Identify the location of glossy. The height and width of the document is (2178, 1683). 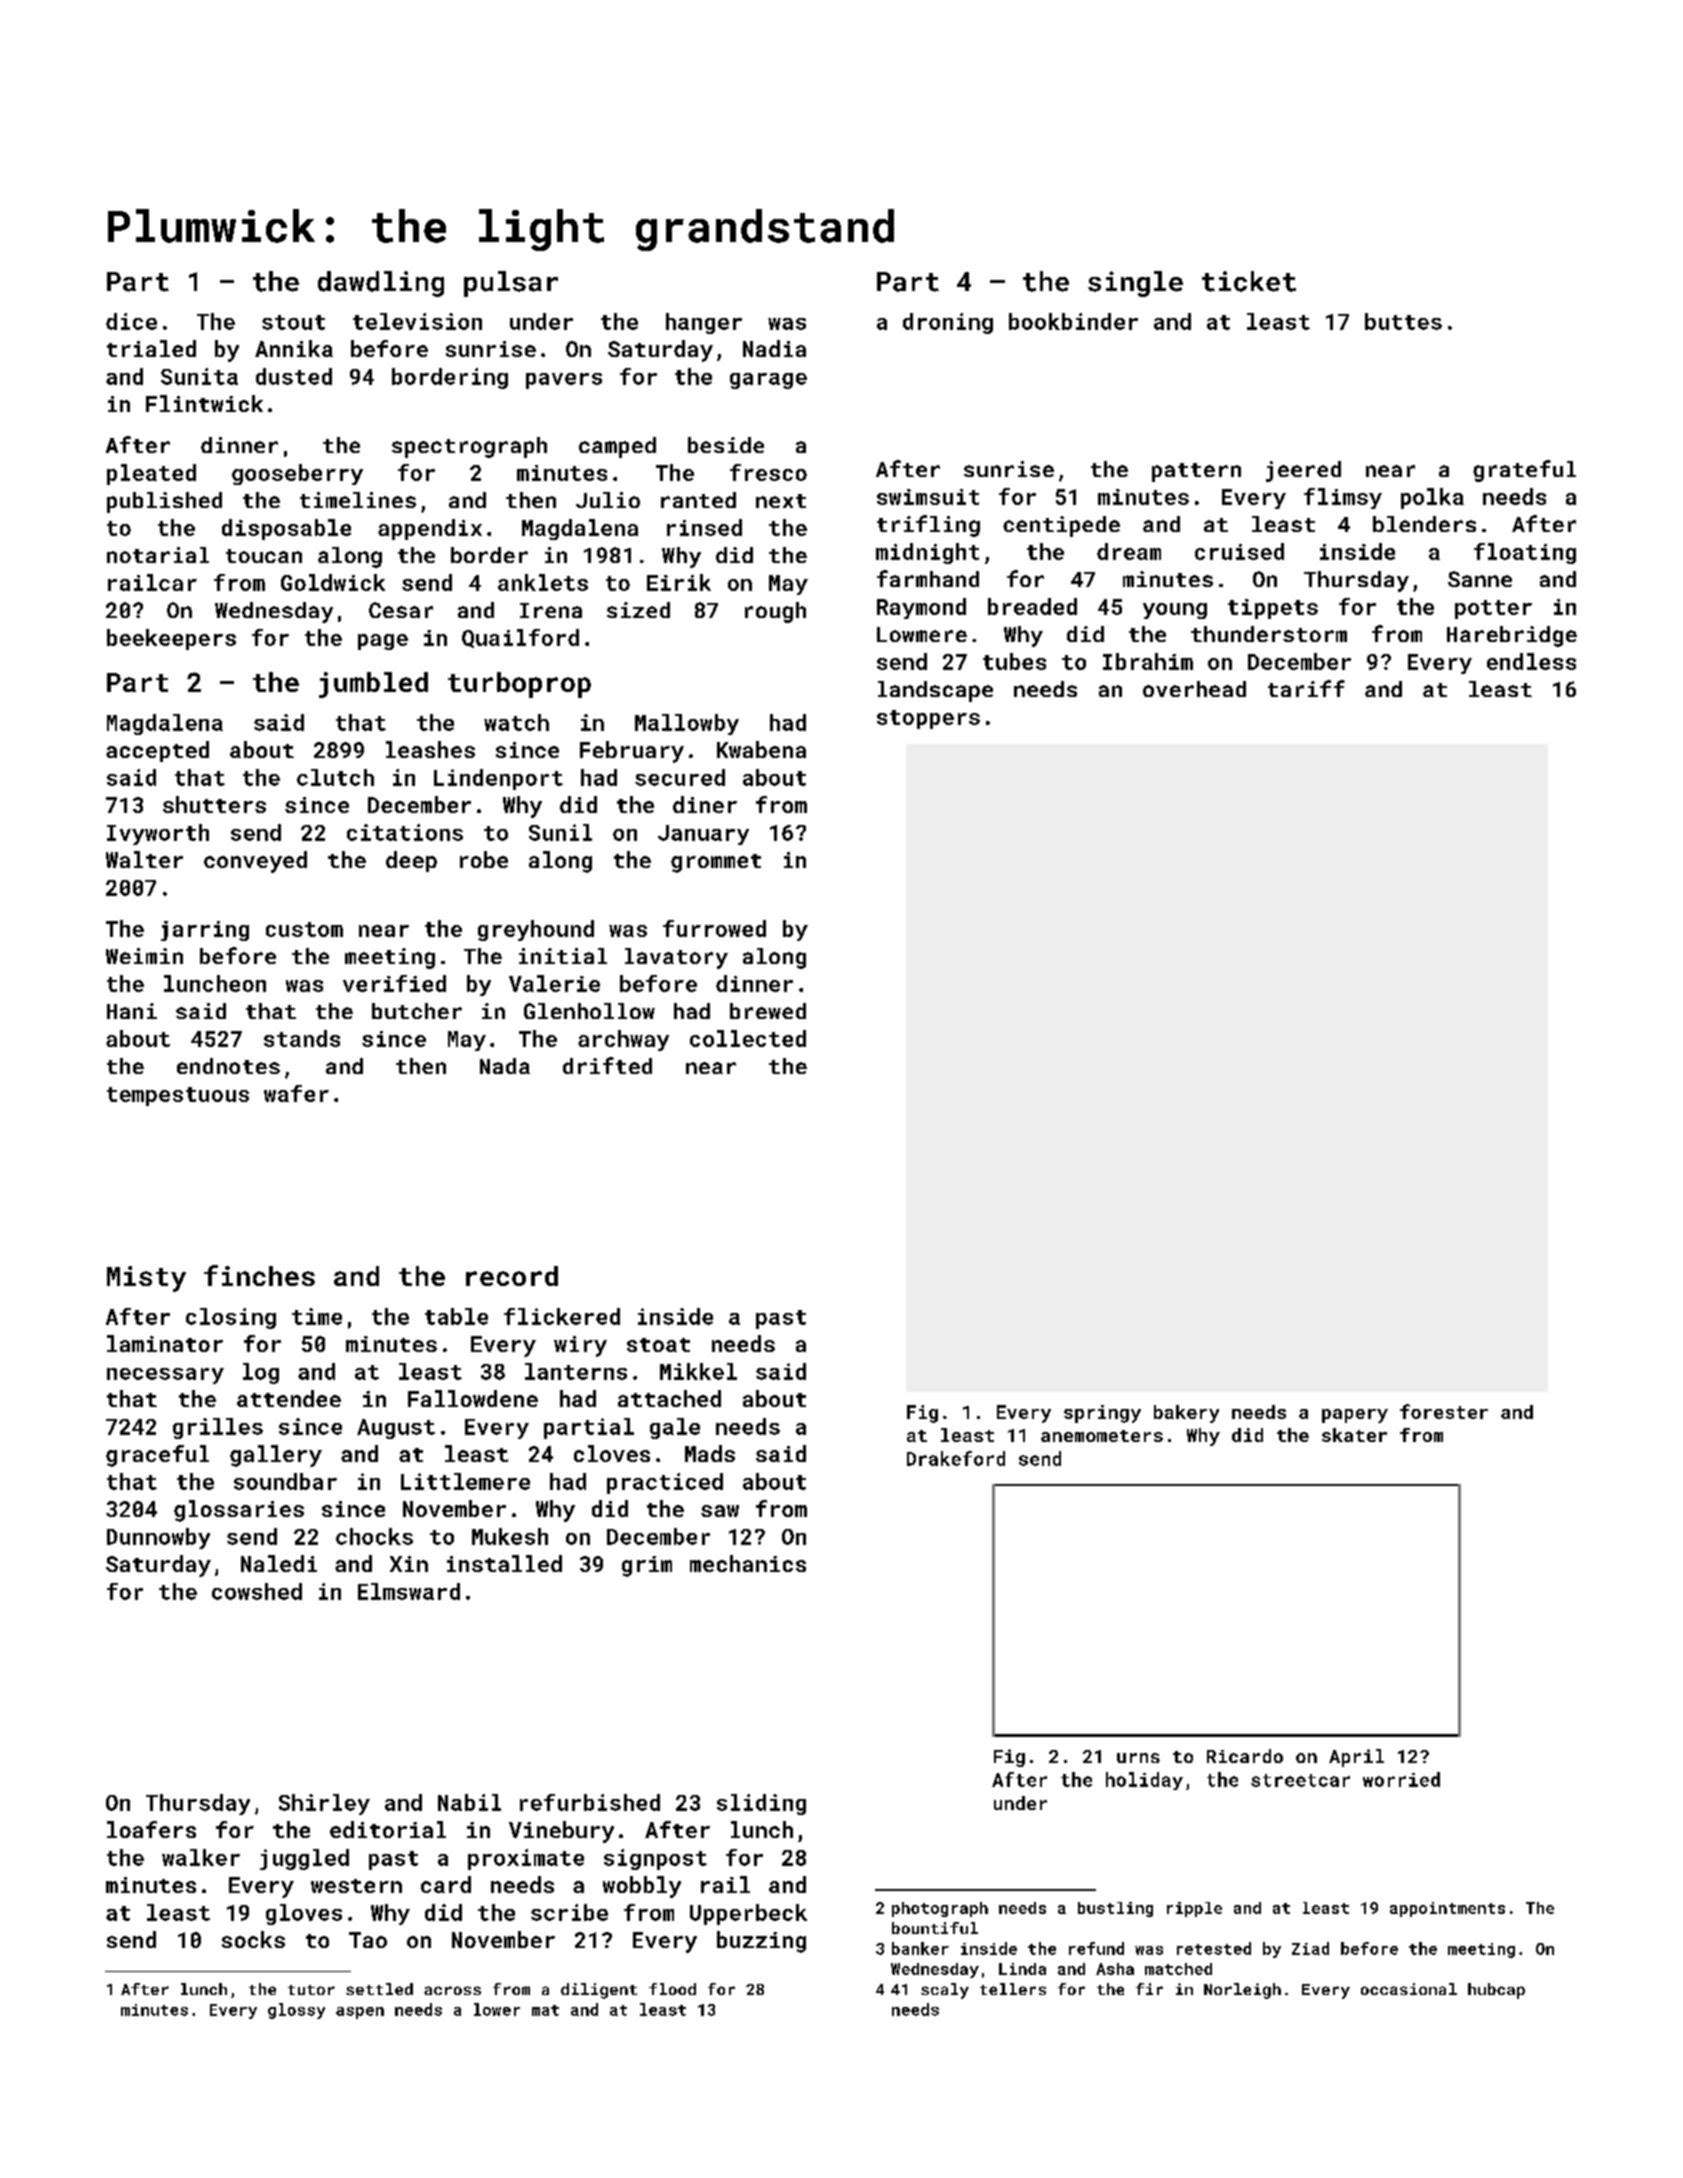
(296, 2011).
